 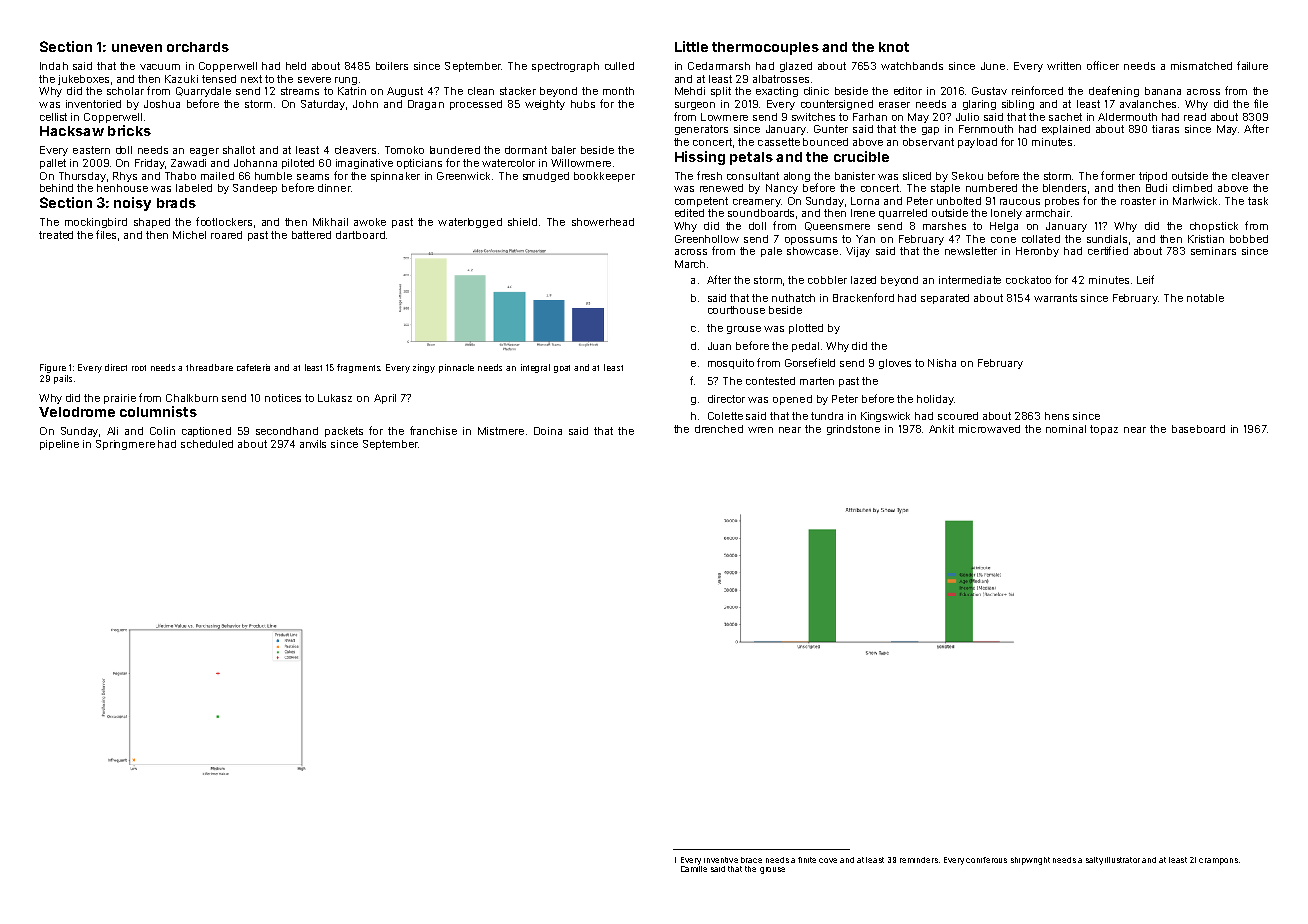 I want to click on Ankit, so click(x=941, y=429).
